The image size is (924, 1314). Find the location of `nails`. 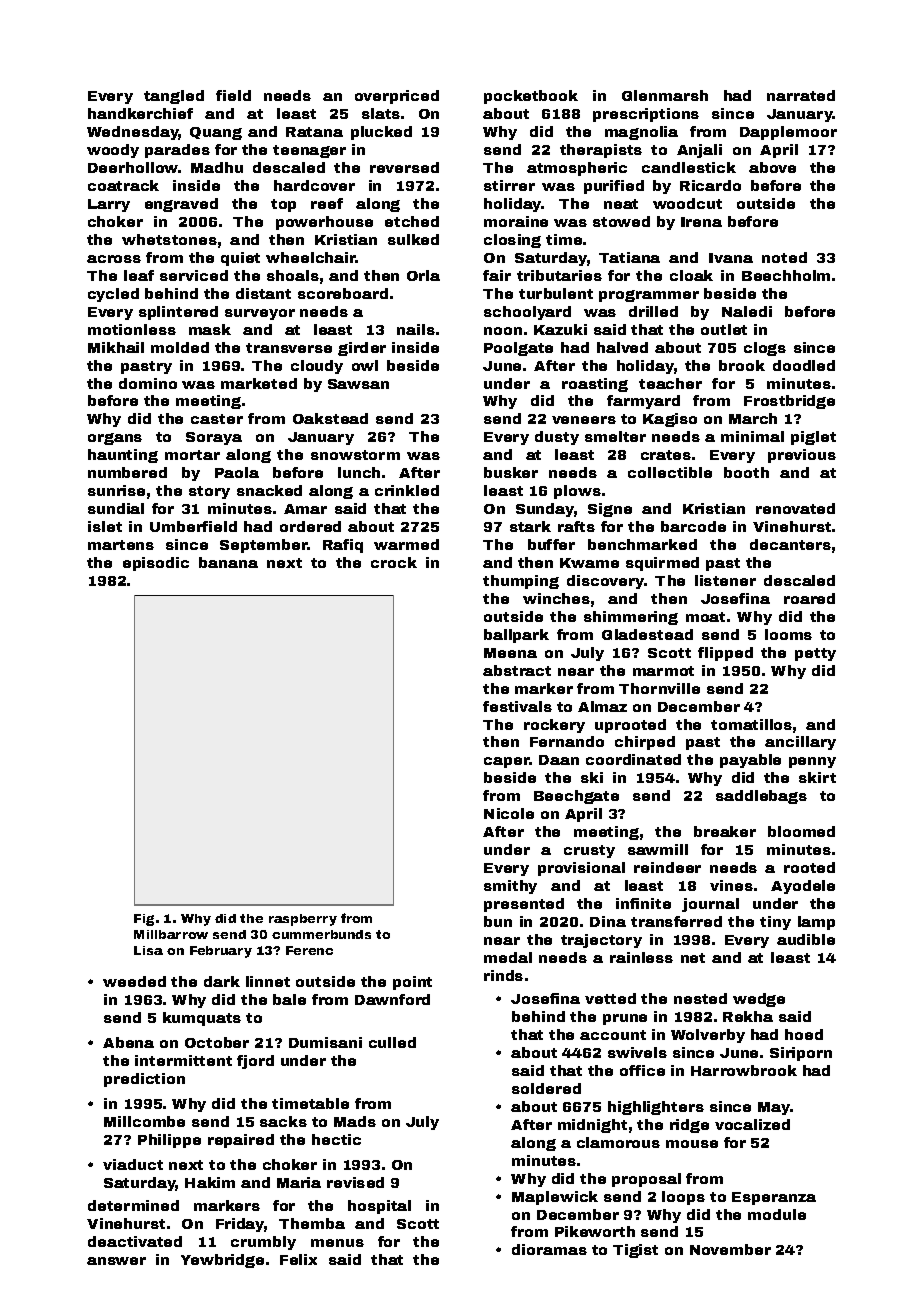

nails is located at coordinates (416, 329).
